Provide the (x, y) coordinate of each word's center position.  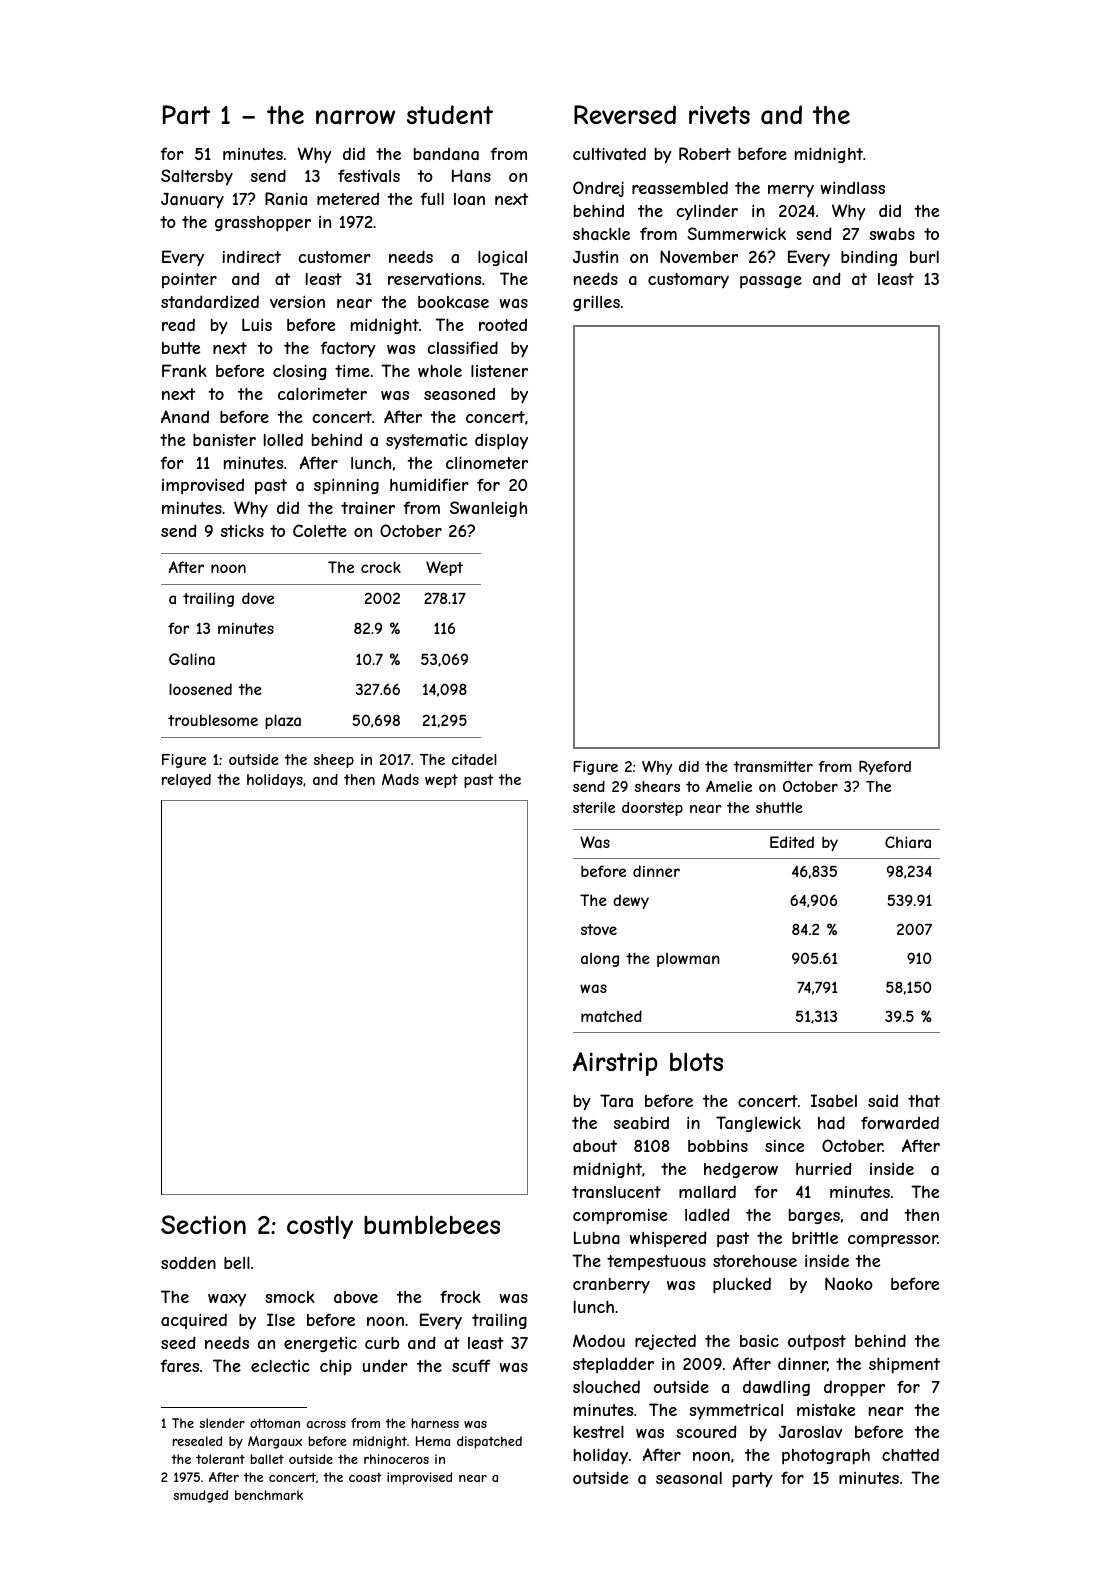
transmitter (773, 766)
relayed (186, 781)
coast (365, 1477)
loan (469, 199)
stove (599, 929)
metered (348, 198)
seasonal (689, 1478)
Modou (599, 1340)
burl (924, 257)
